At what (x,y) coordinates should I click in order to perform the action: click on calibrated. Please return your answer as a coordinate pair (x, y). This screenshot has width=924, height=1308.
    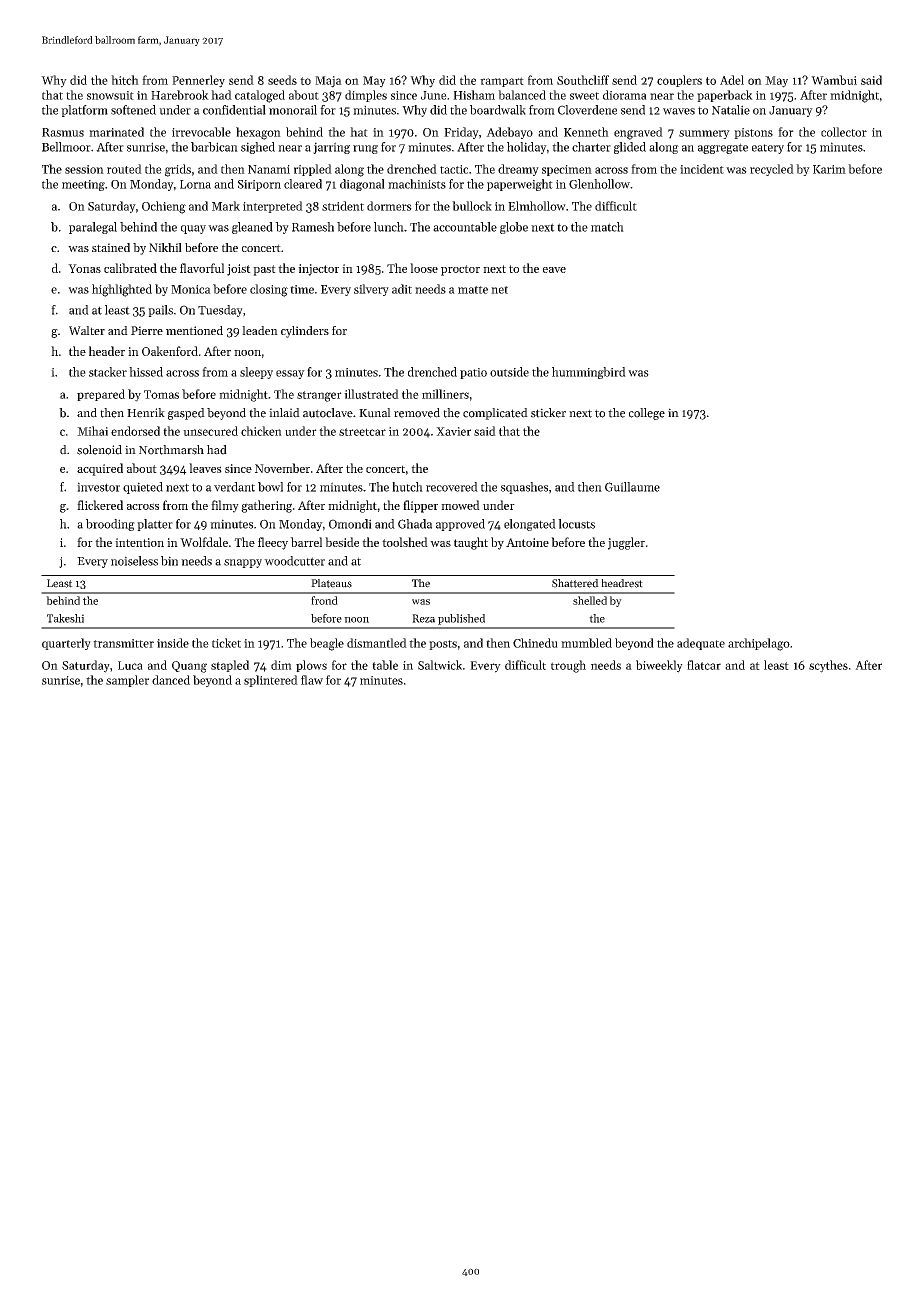
    Looking at the image, I should click on (130, 268).
